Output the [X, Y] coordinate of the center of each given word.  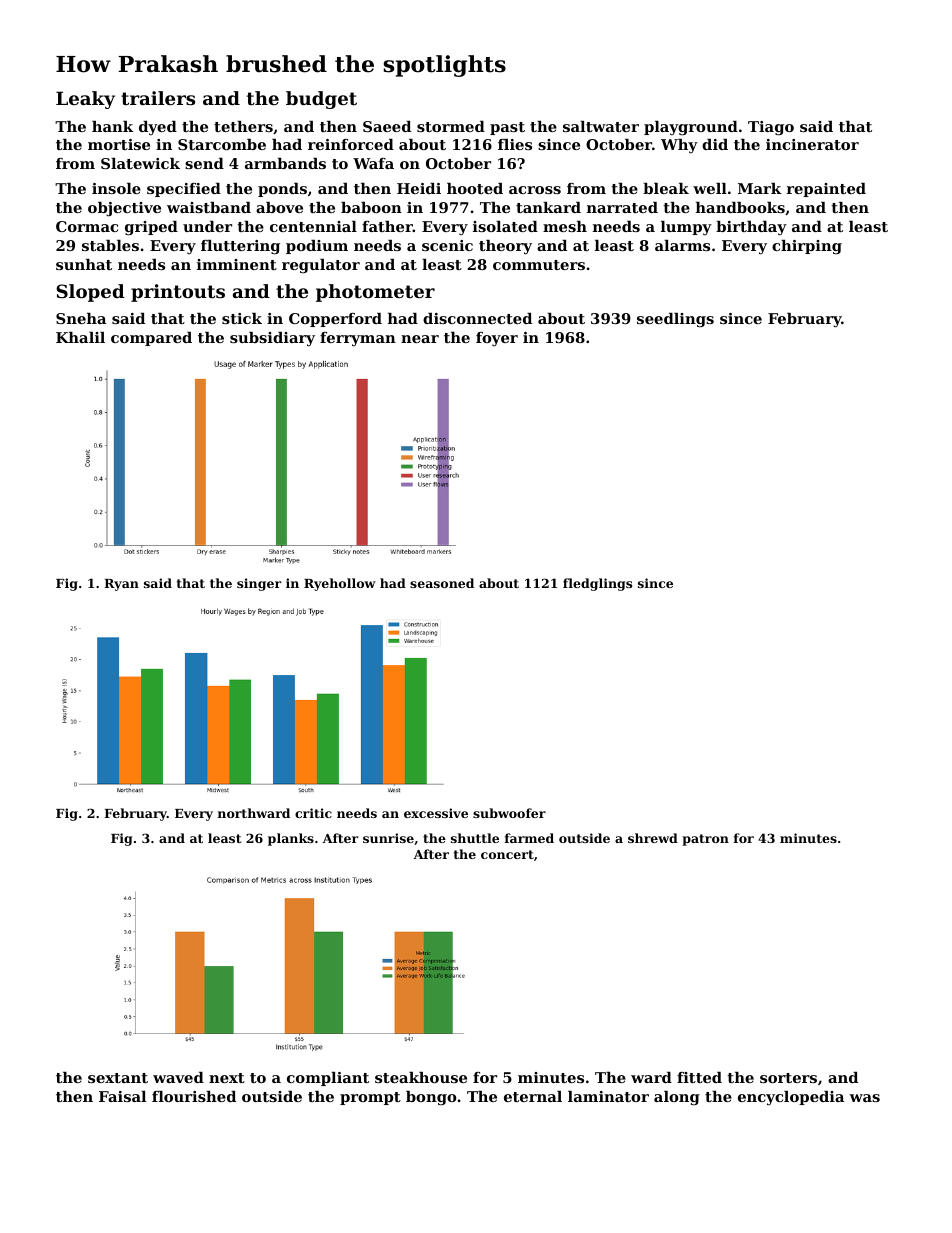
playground [691, 128]
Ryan [121, 585]
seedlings [675, 320]
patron [705, 840]
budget [321, 100]
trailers [158, 98]
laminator [608, 1096]
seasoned [442, 583]
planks [291, 839]
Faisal [122, 1096]
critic [313, 813]
